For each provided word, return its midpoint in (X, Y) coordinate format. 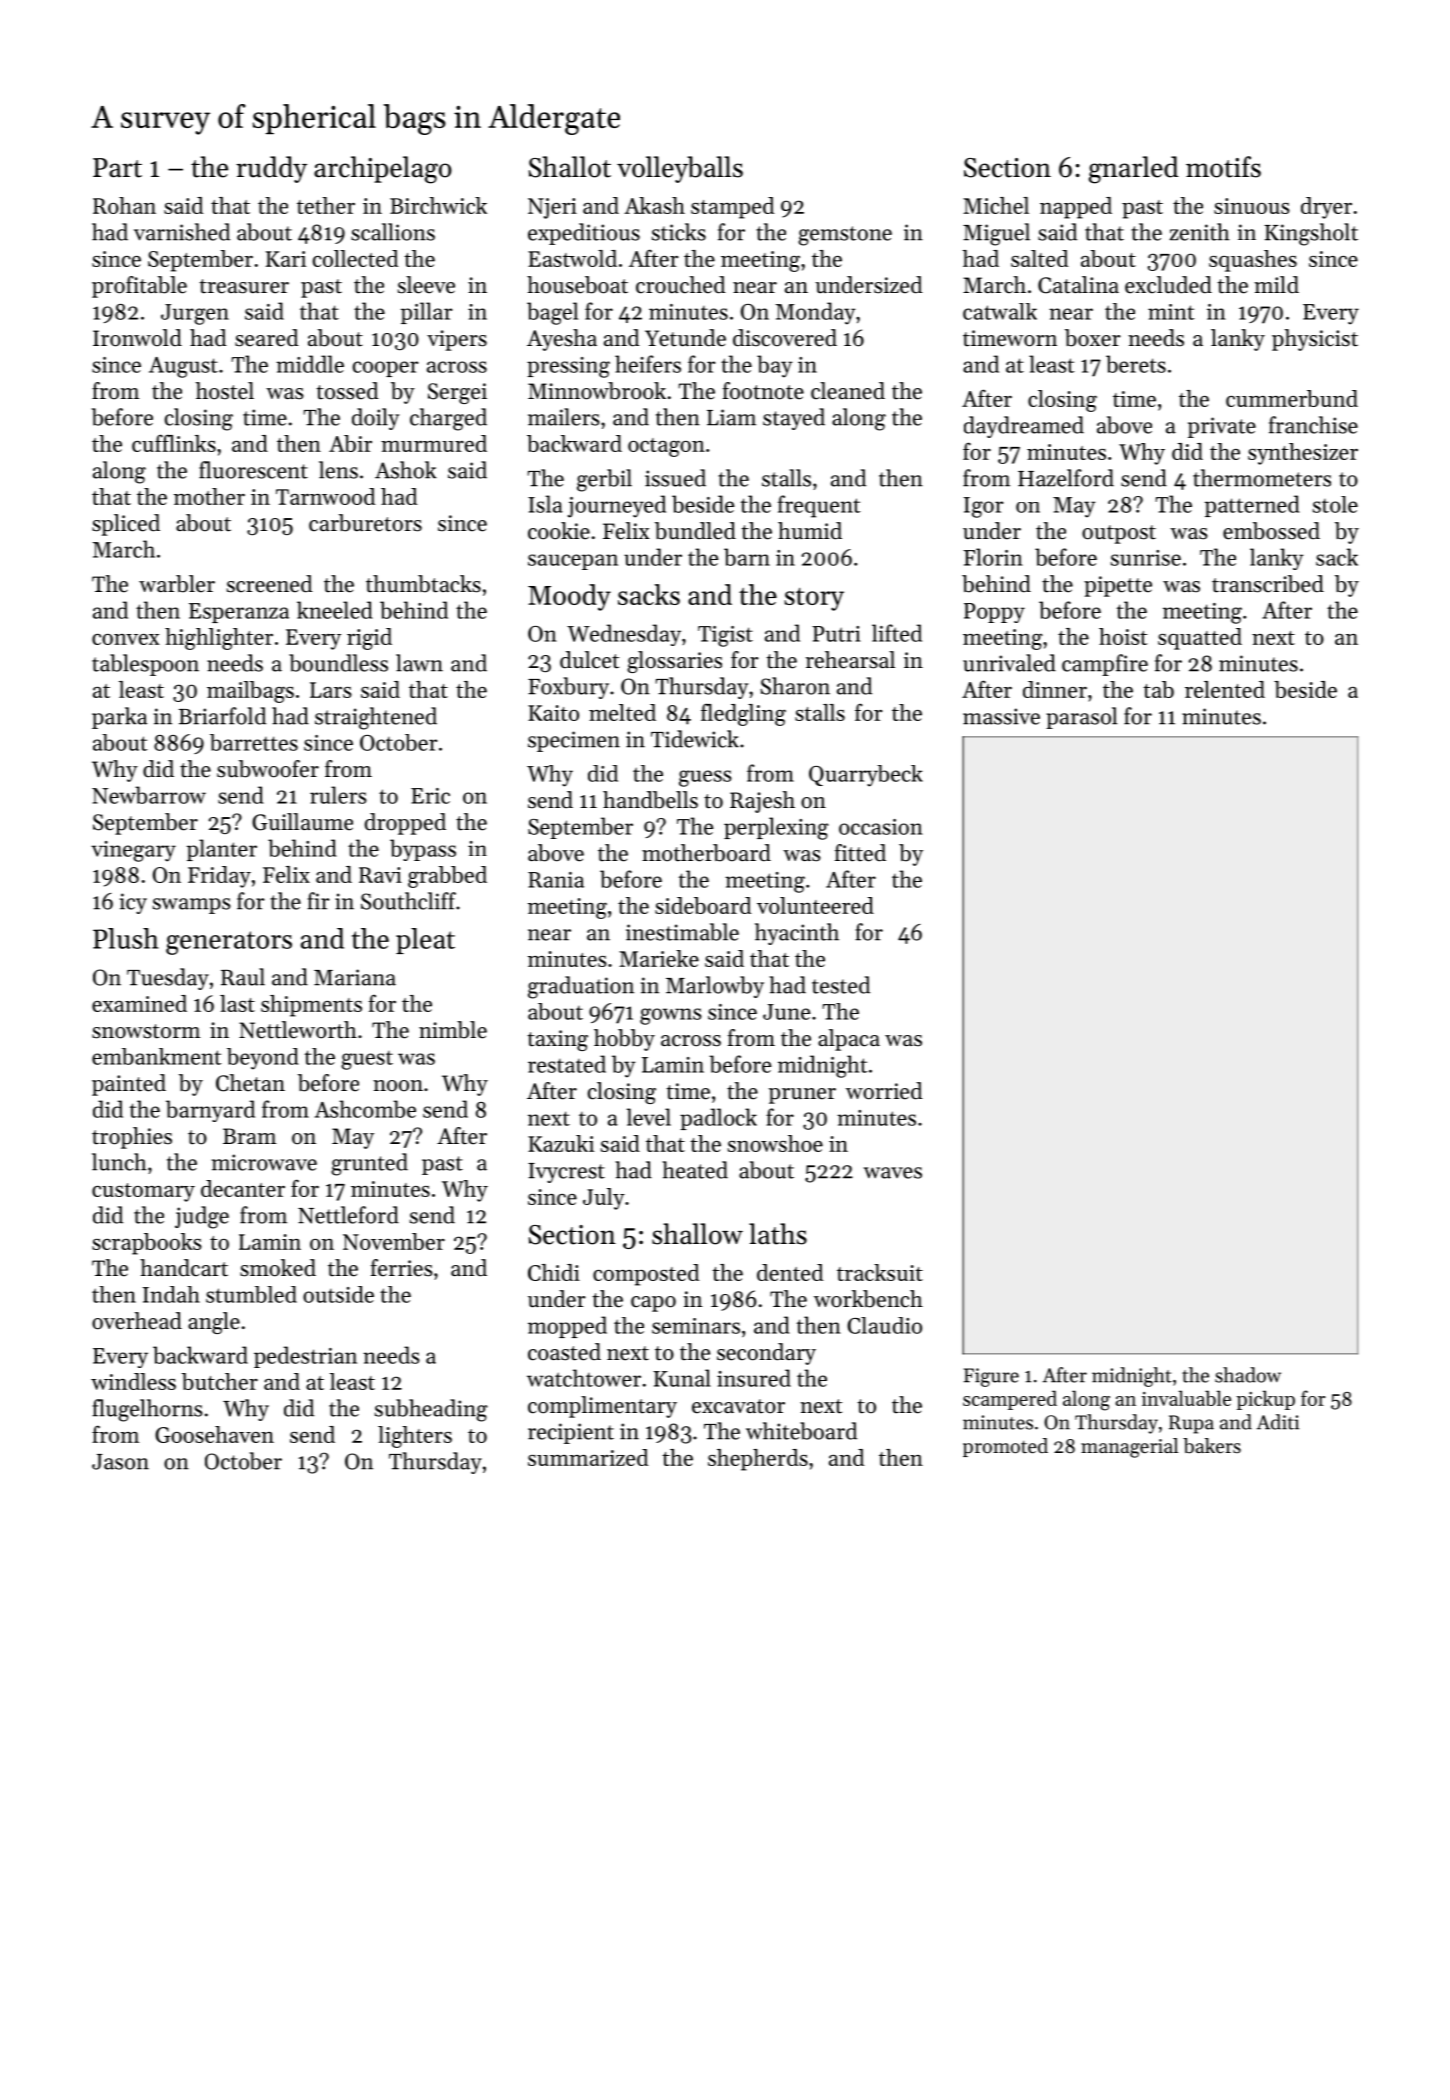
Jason (120, 1462)
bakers (1212, 1446)
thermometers (1262, 478)
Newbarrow (149, 795)
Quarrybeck (866, 776)
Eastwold (572, 258)
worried (884, 1091)
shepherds (758, 1460)
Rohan (124, 205)
